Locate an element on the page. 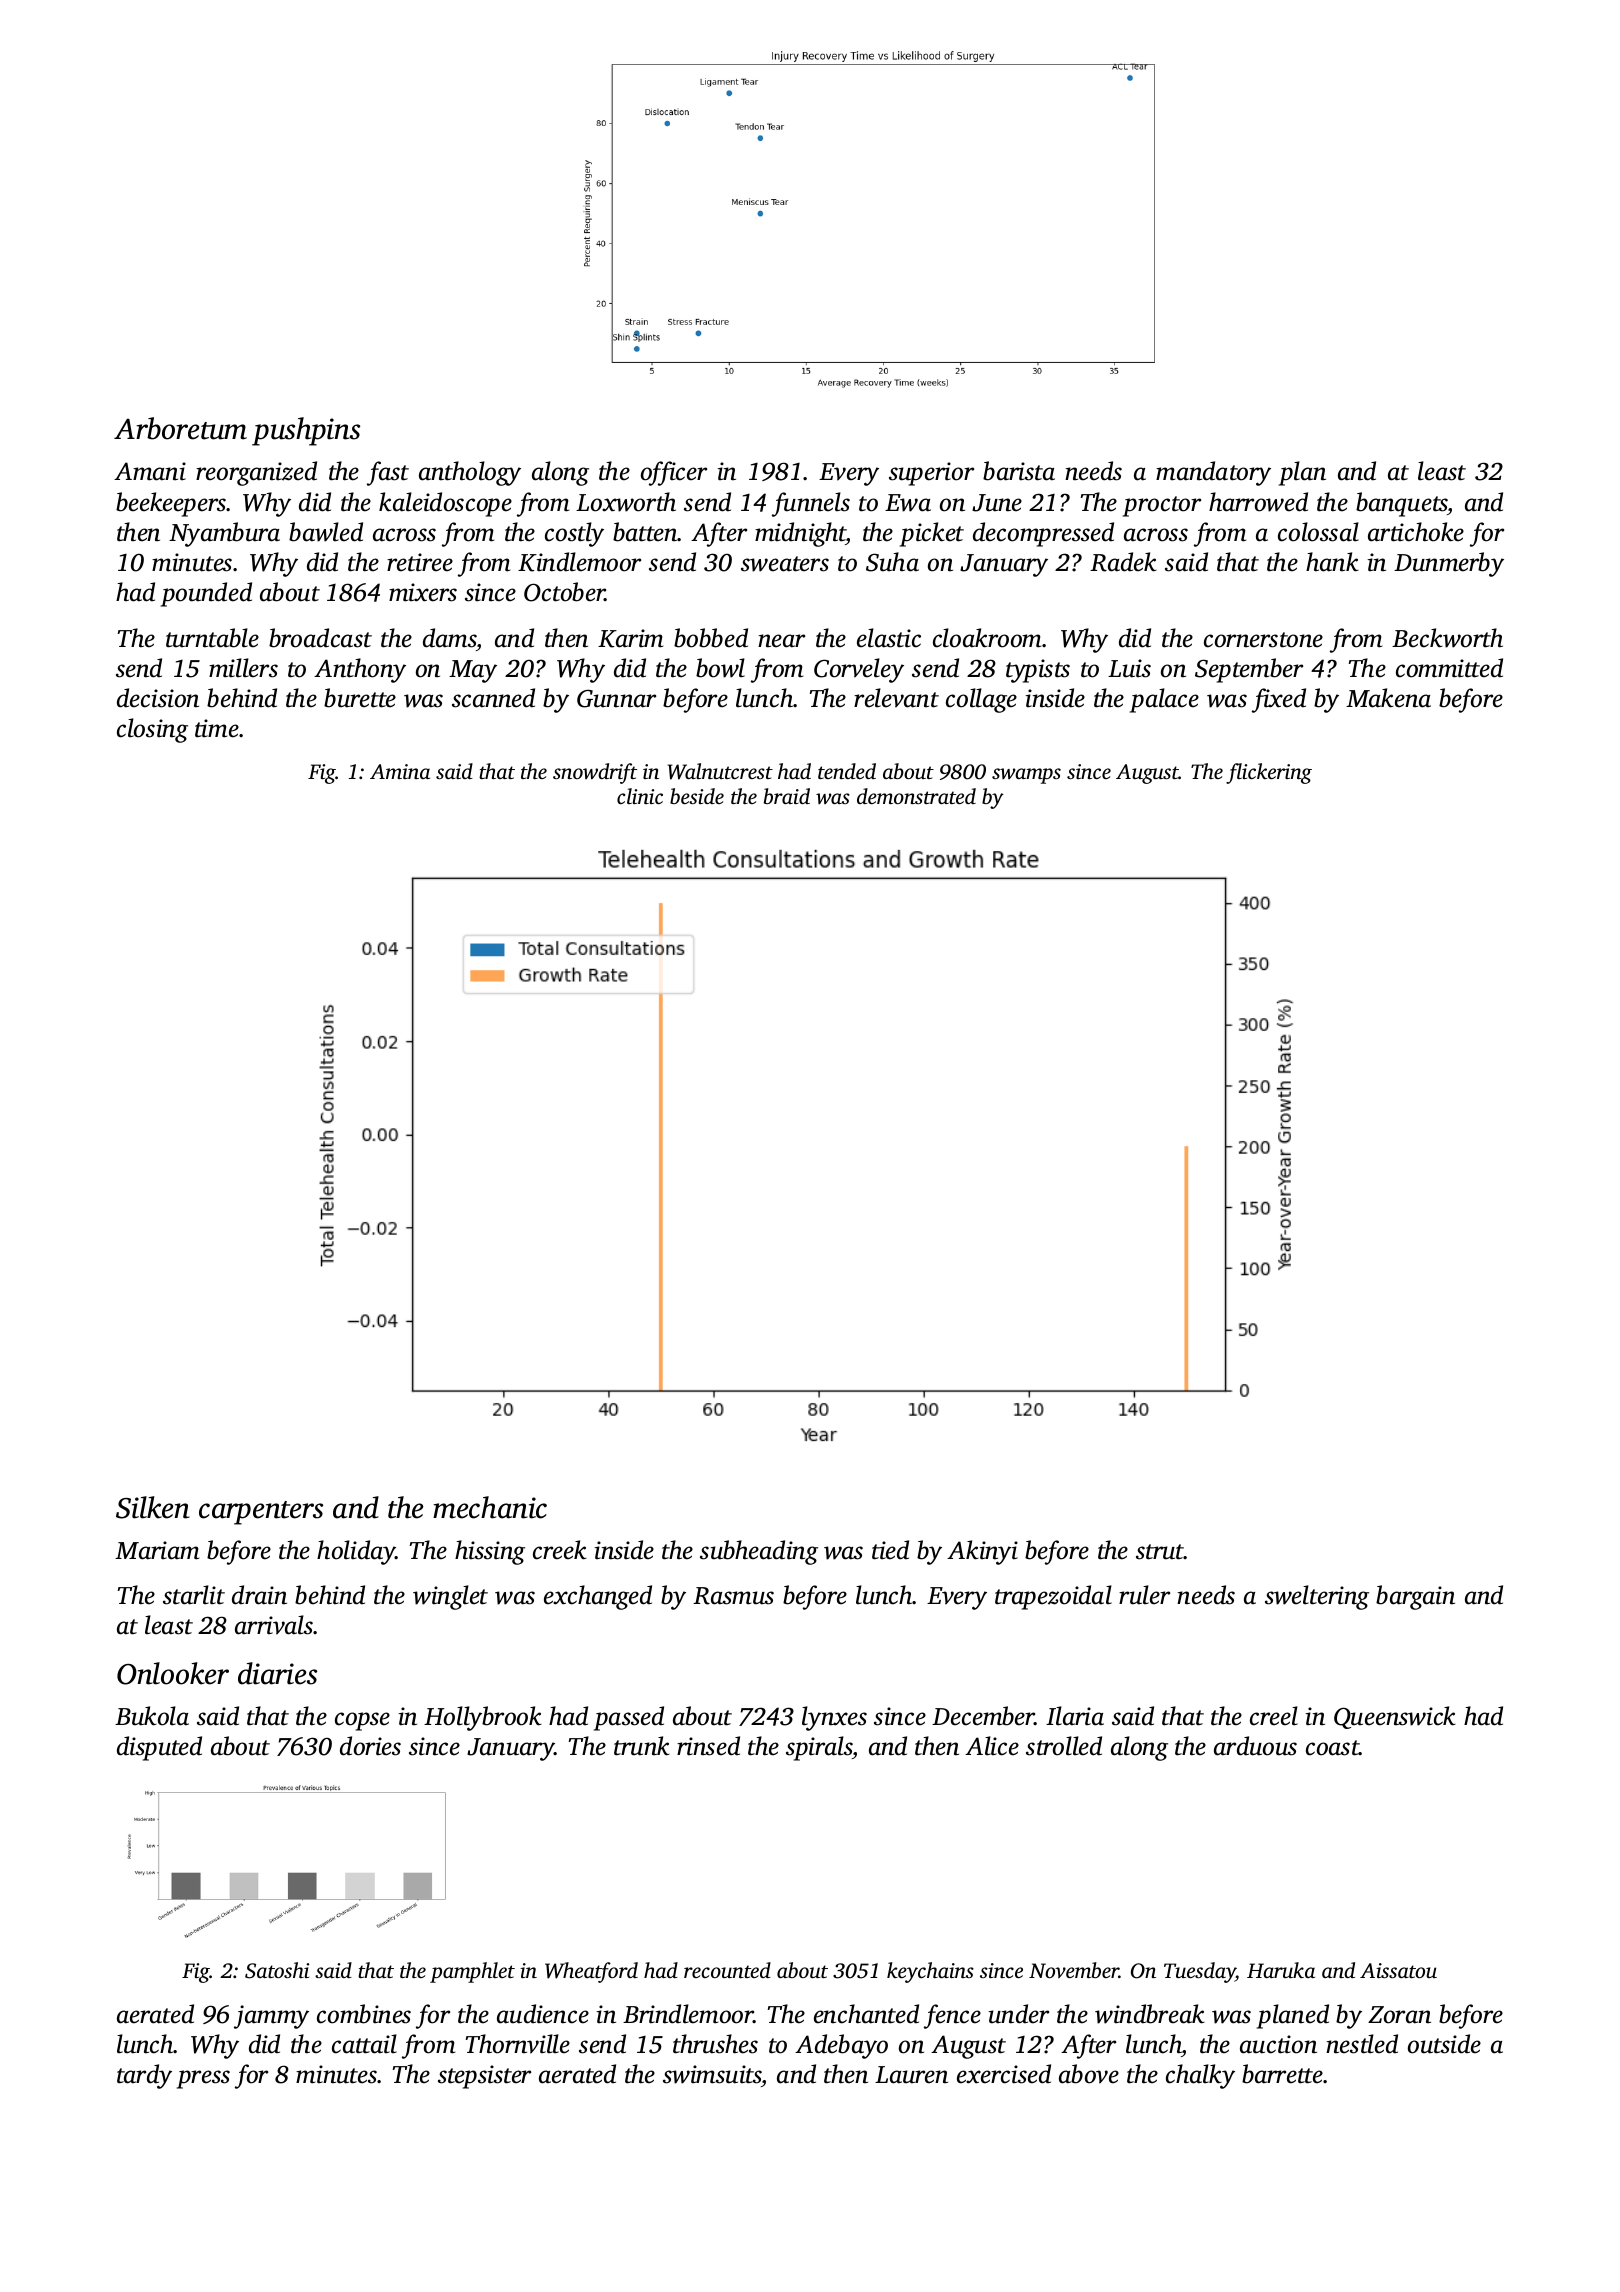 This image has width=1620, height=2292. officer is located at coordinates (674, 473).
